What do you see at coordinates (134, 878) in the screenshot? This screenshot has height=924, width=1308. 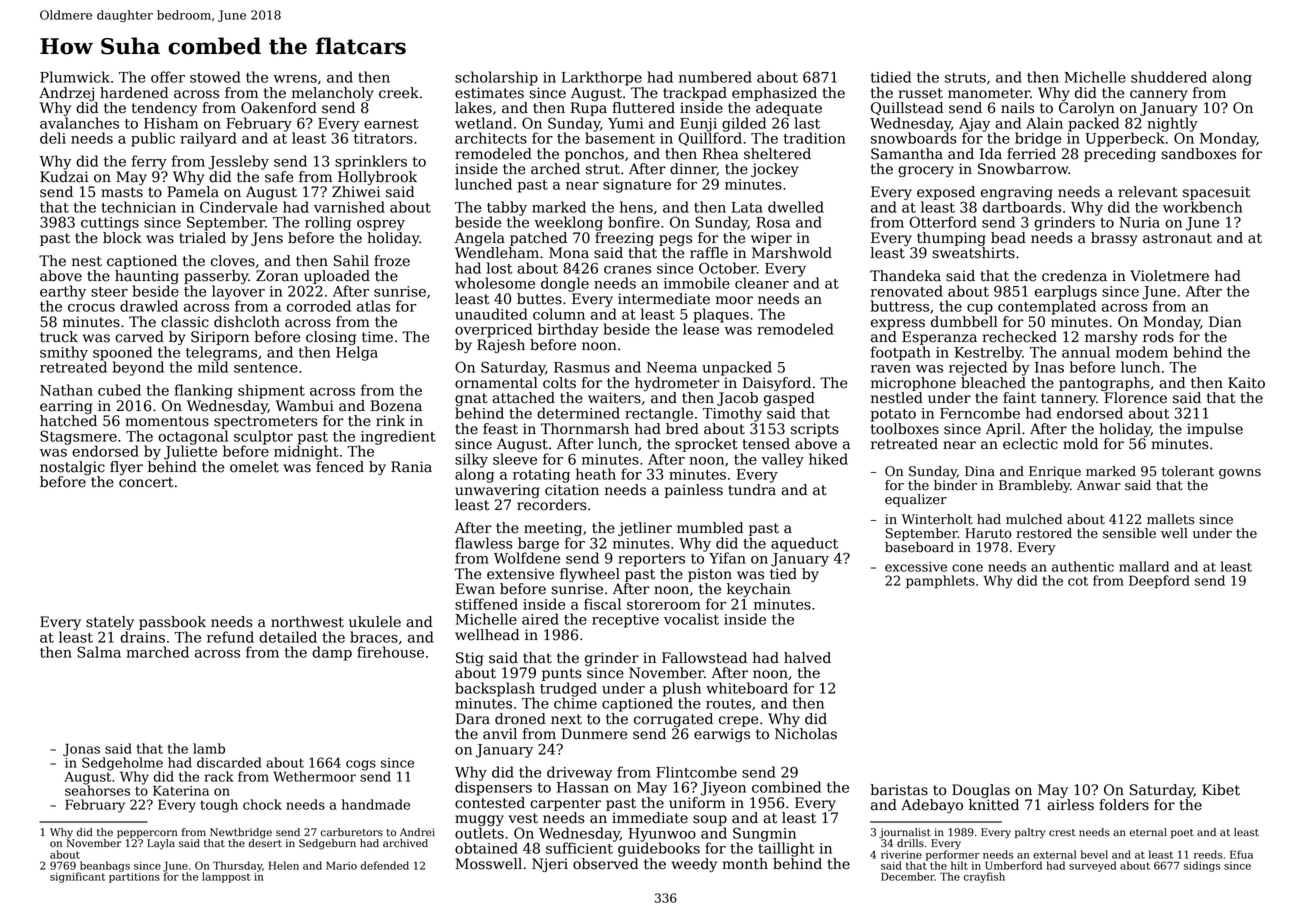 I see `partitions` at bounding box center [134, 878].
